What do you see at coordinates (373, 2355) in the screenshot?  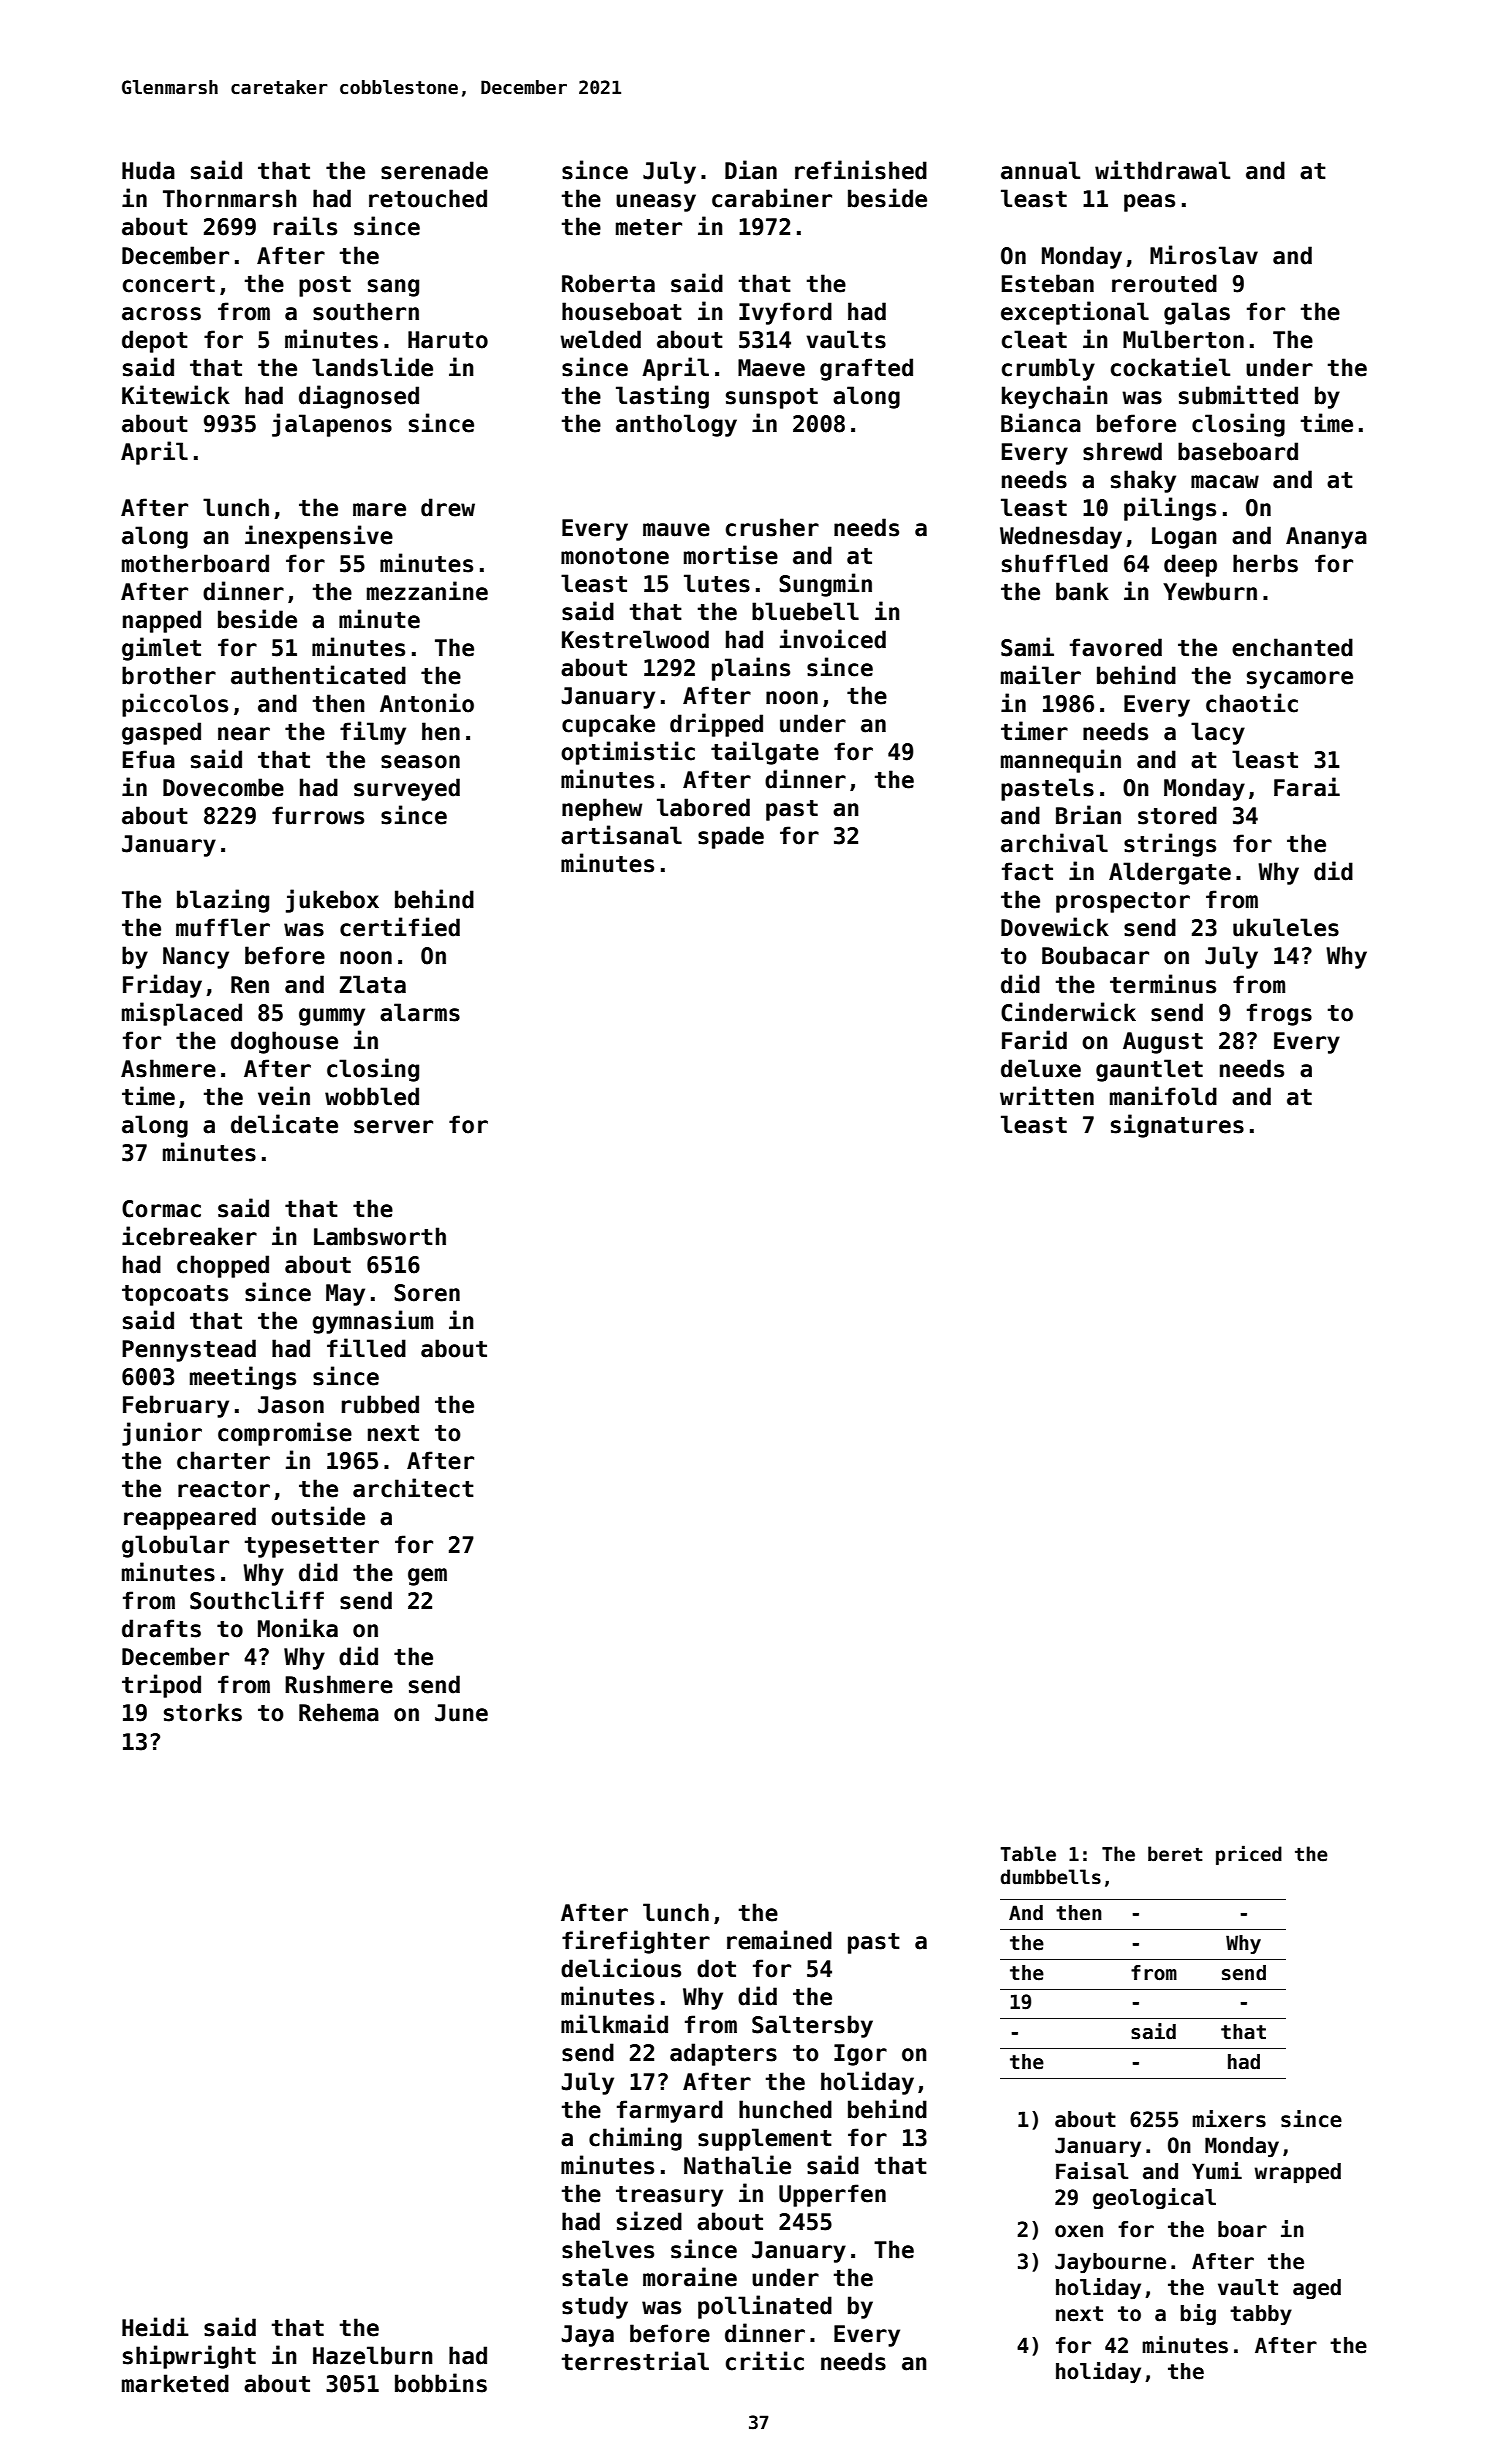 I see `Hazelburn` at bounding box center [373, 2355].
